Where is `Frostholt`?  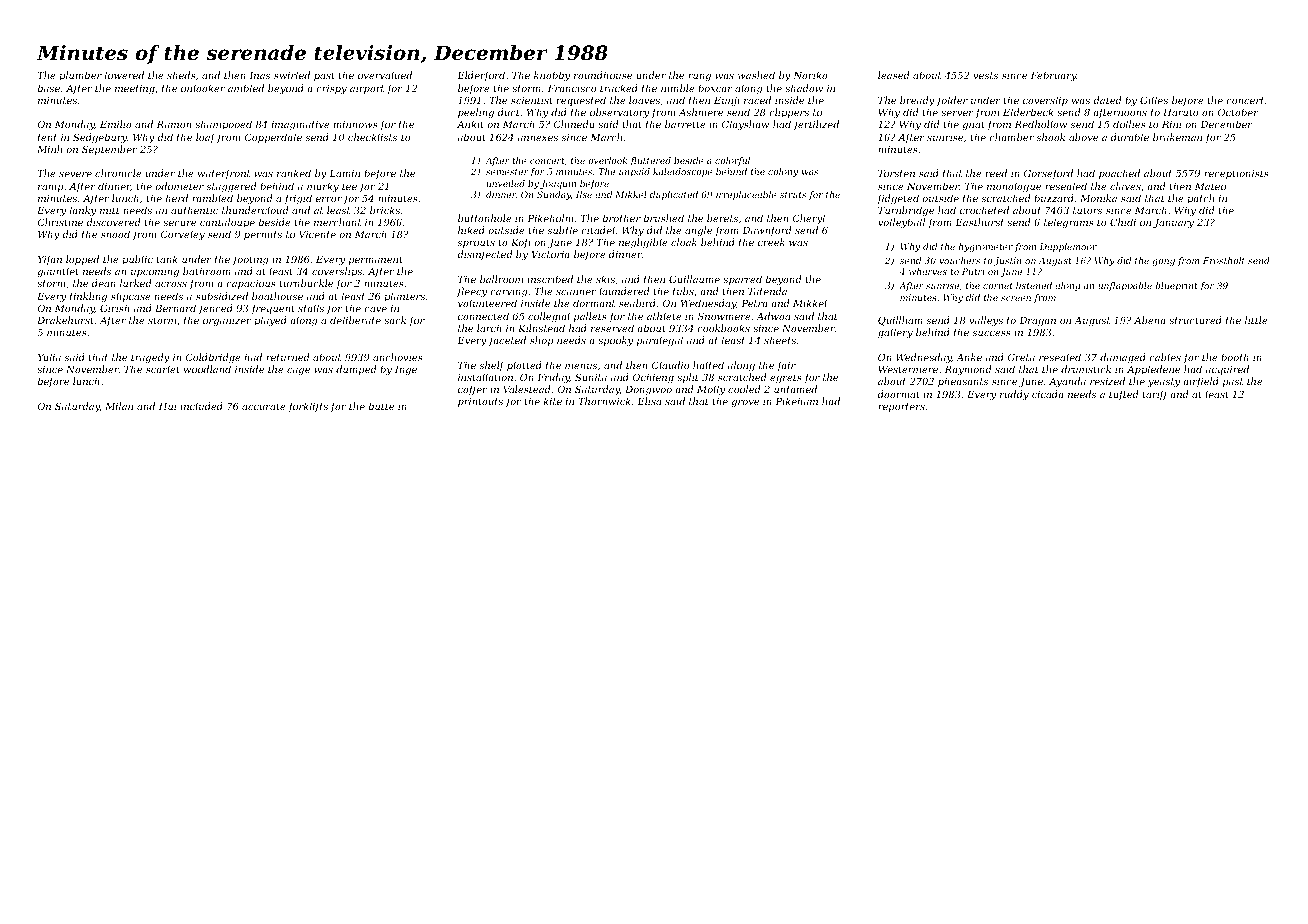
Frostholt is located at coordinates (1224, 260).
